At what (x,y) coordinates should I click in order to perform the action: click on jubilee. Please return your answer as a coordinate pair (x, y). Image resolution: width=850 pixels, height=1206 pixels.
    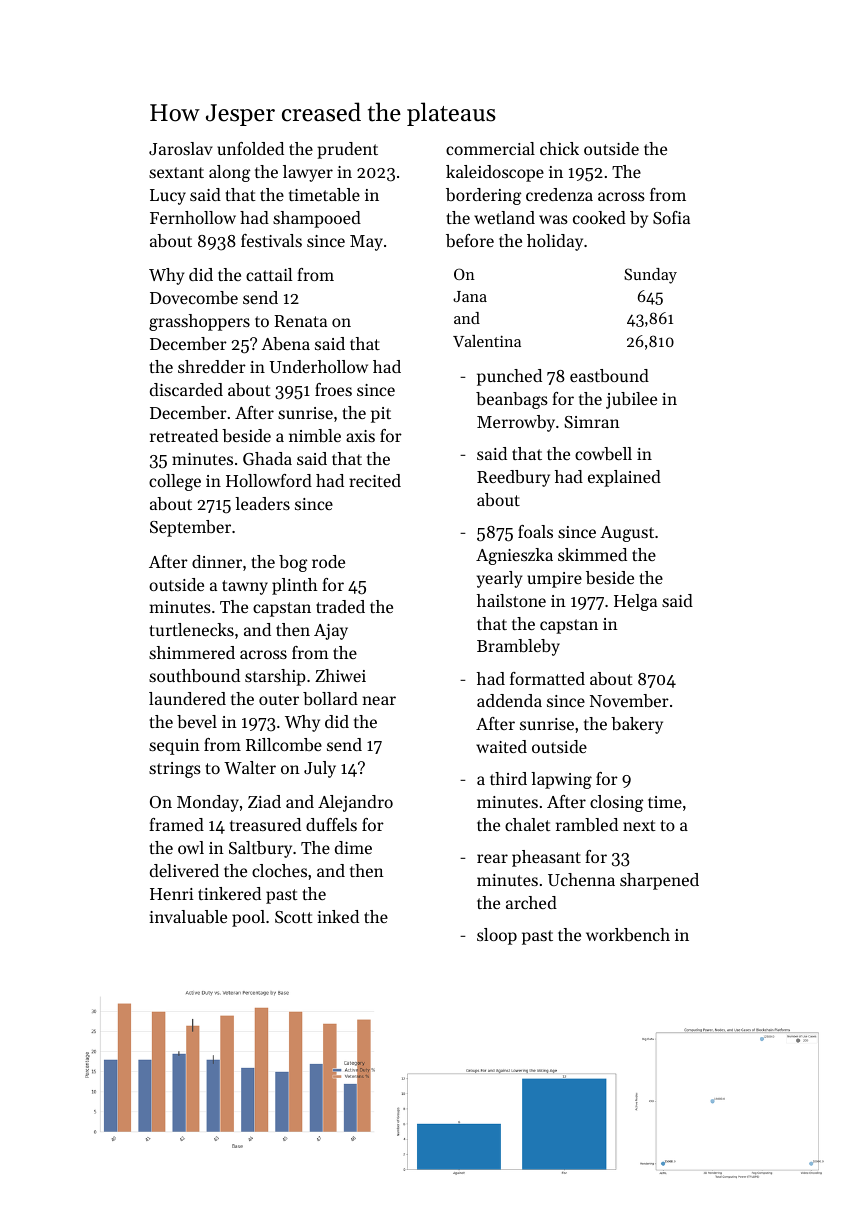
    Looking at the image, I should click on (631, 400).
